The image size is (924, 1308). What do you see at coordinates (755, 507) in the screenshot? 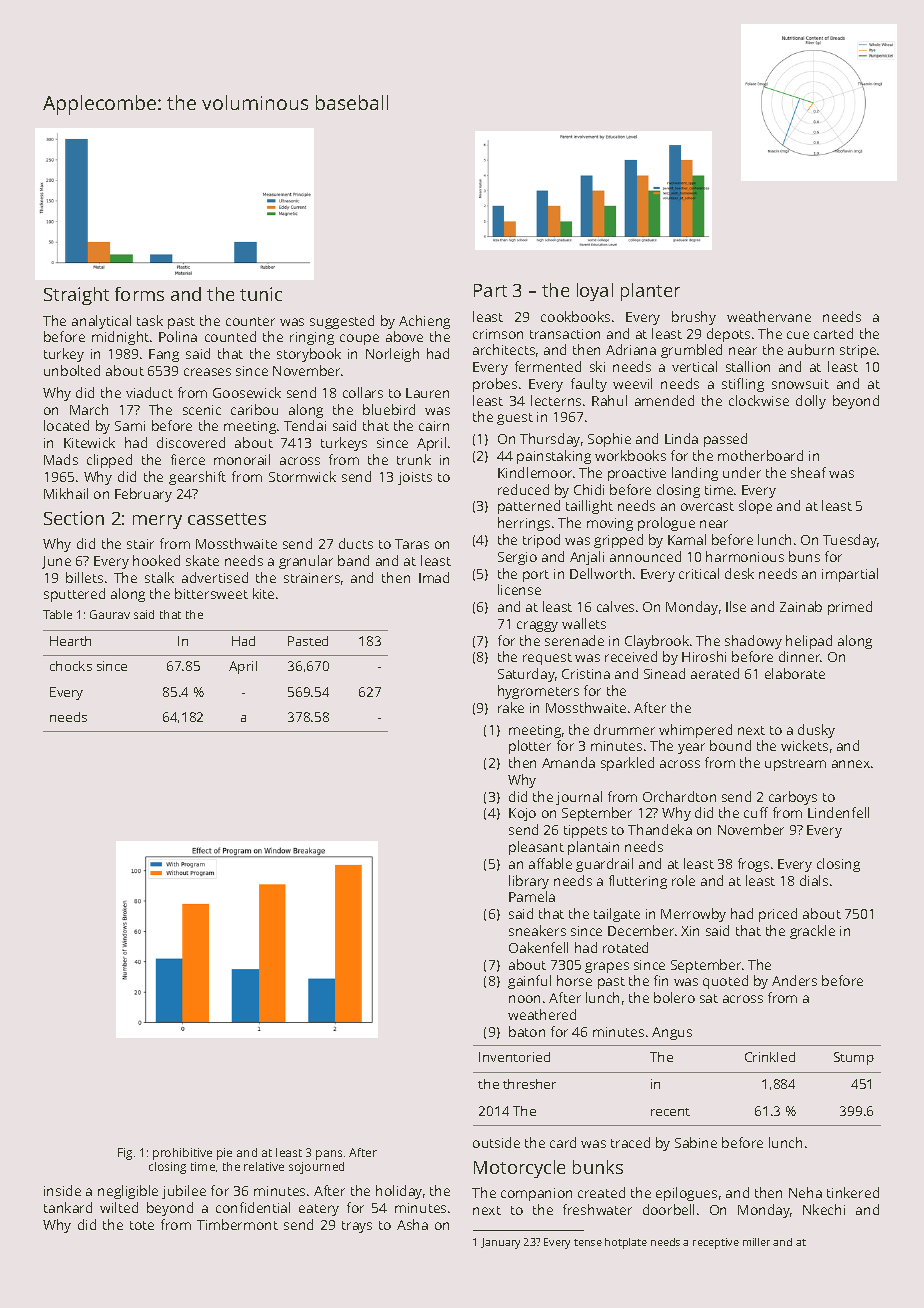
I see `slope` at bounding box center [755, 507].
